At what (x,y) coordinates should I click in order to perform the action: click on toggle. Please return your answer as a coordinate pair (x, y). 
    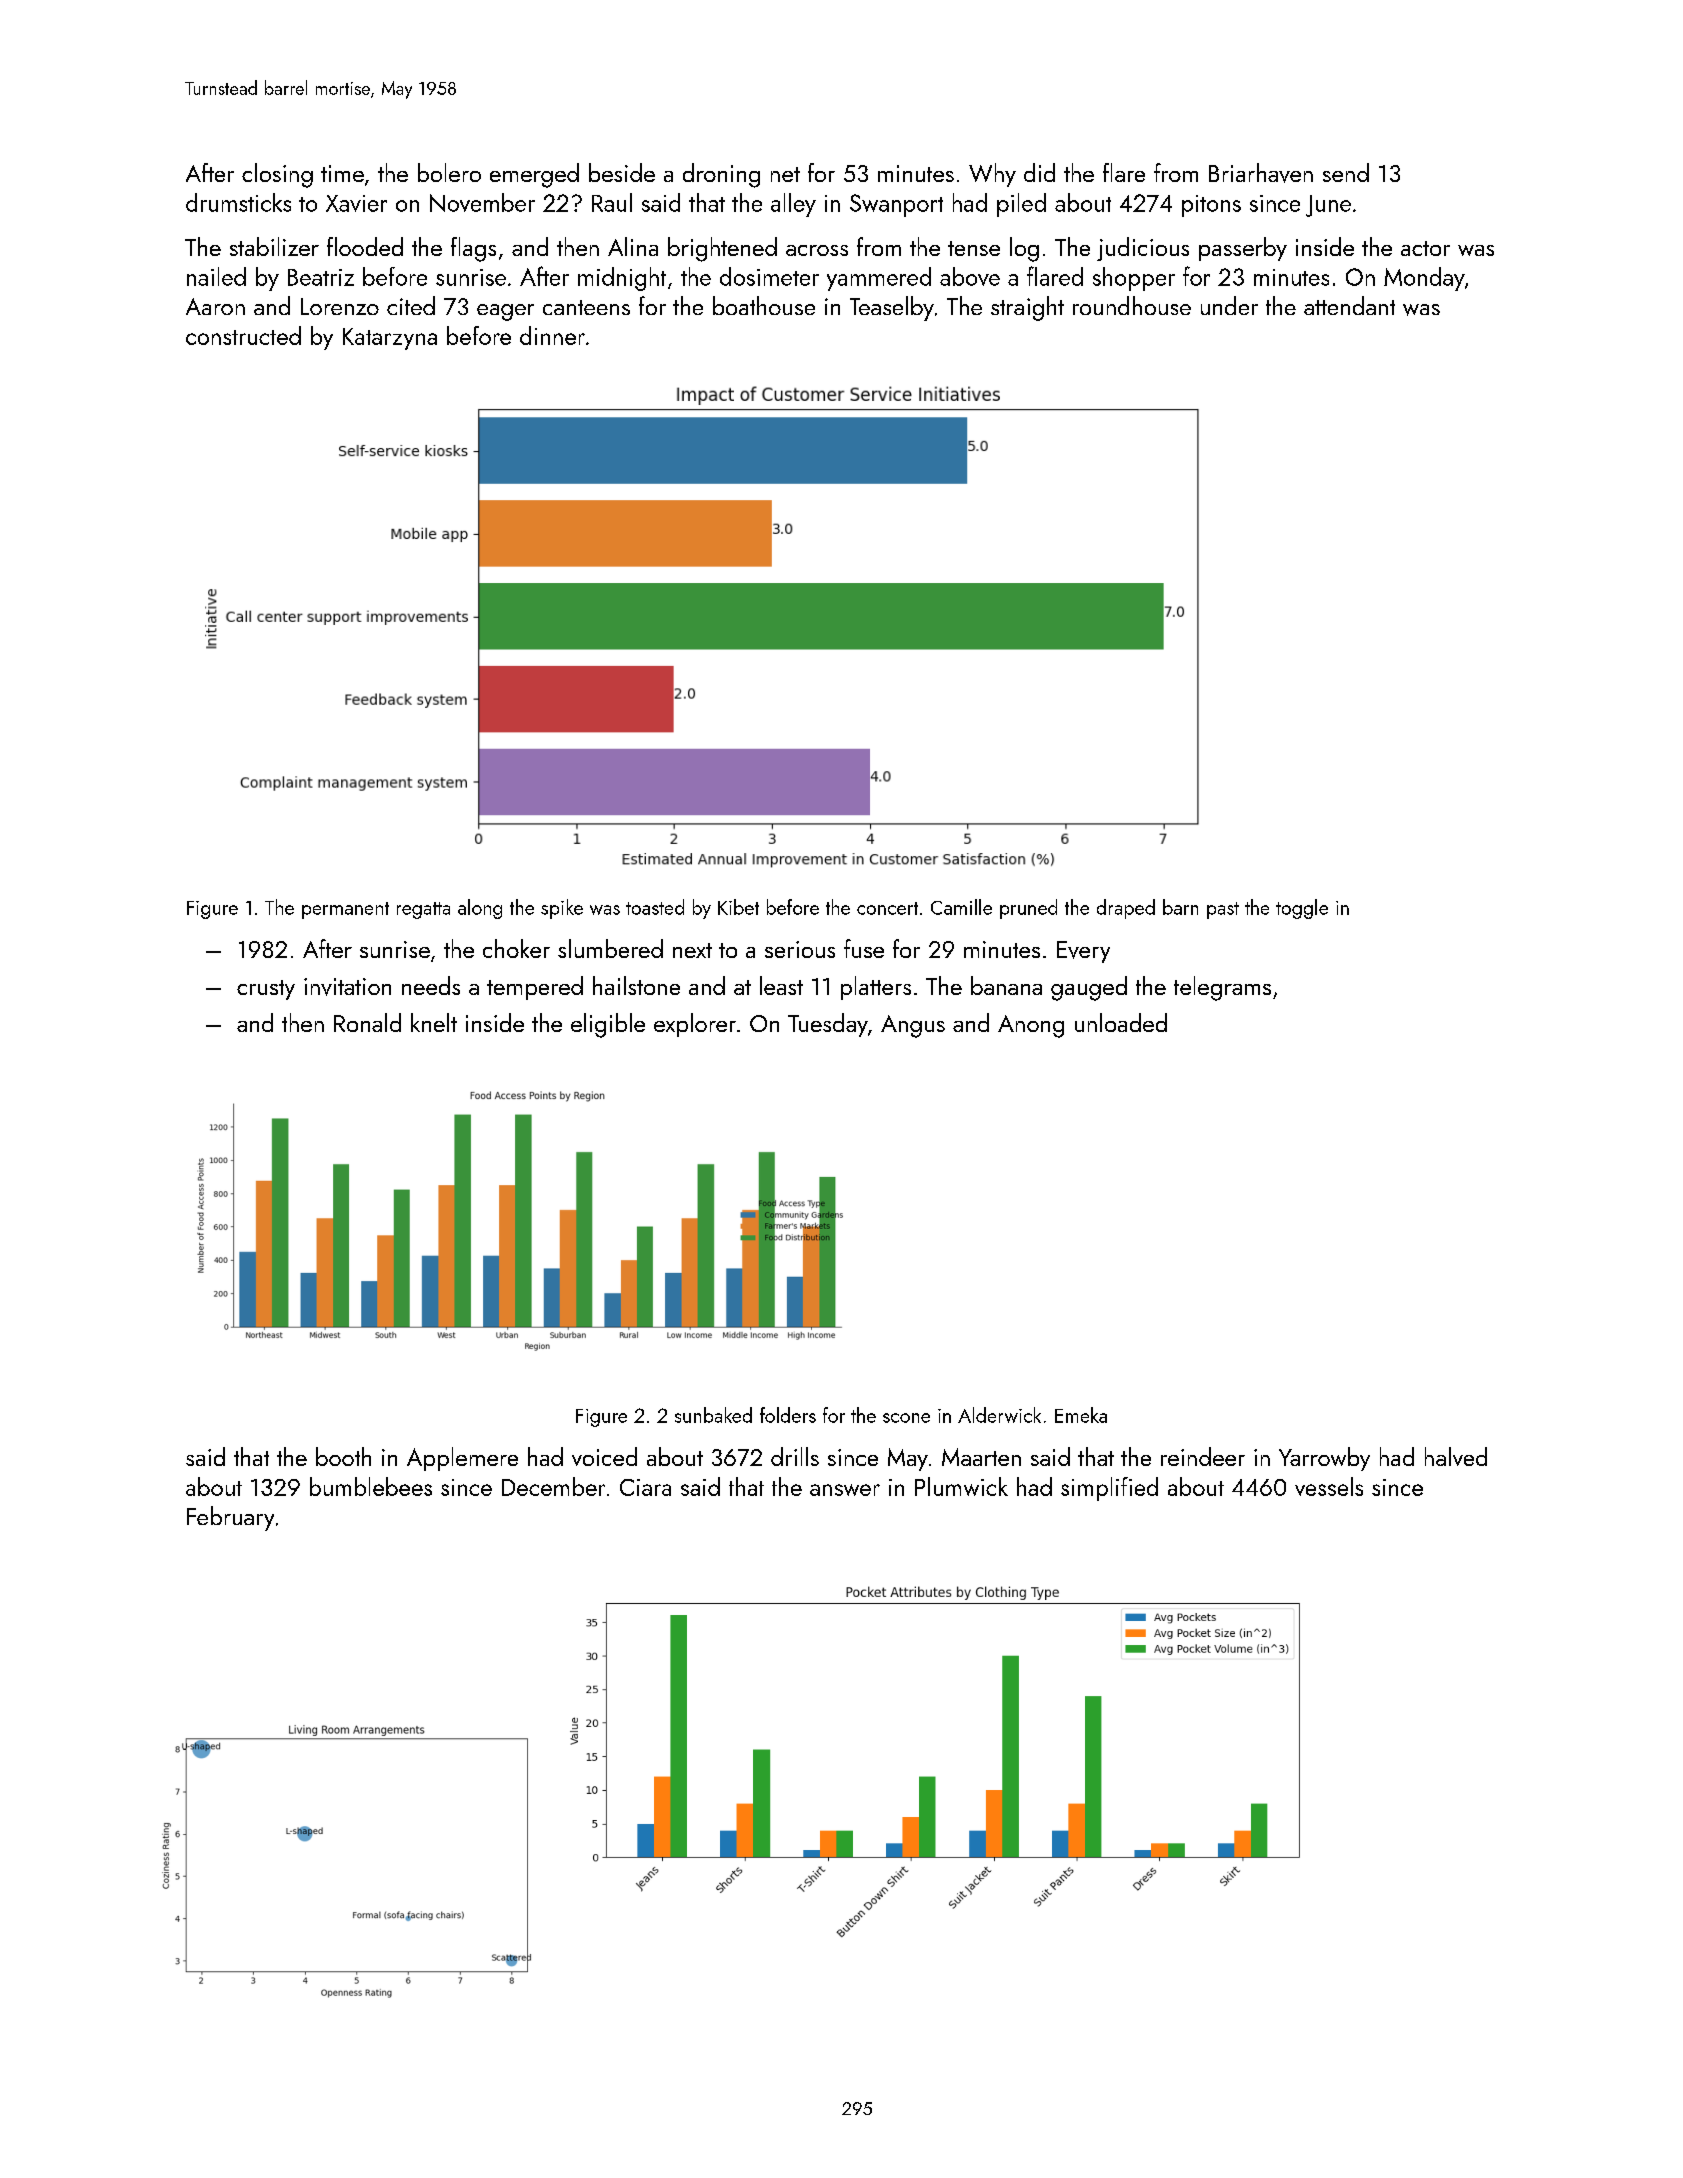
    Looking at the image, I should click on (1302, 909).
